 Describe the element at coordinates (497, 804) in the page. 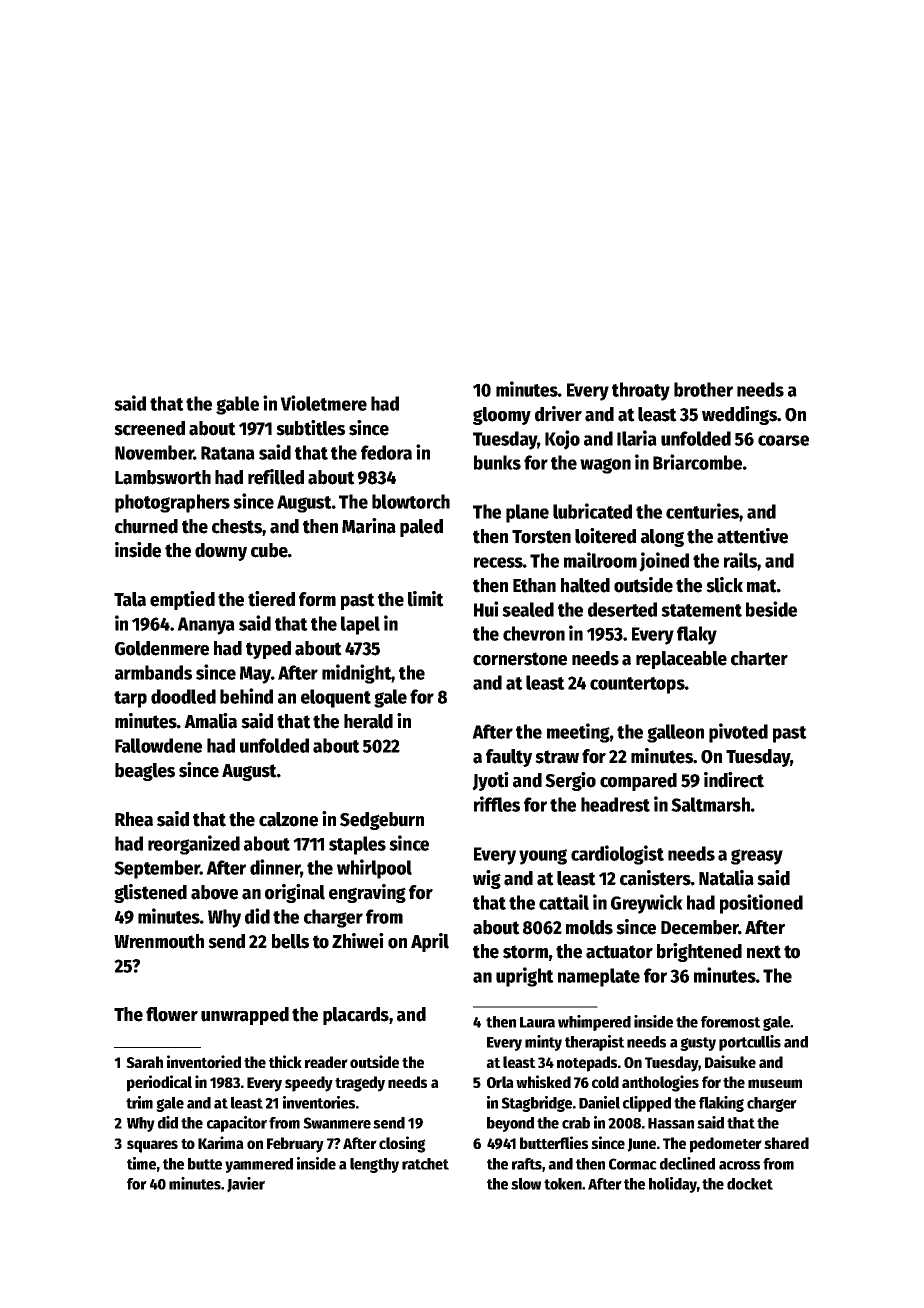

I see `riffles` at that location.
